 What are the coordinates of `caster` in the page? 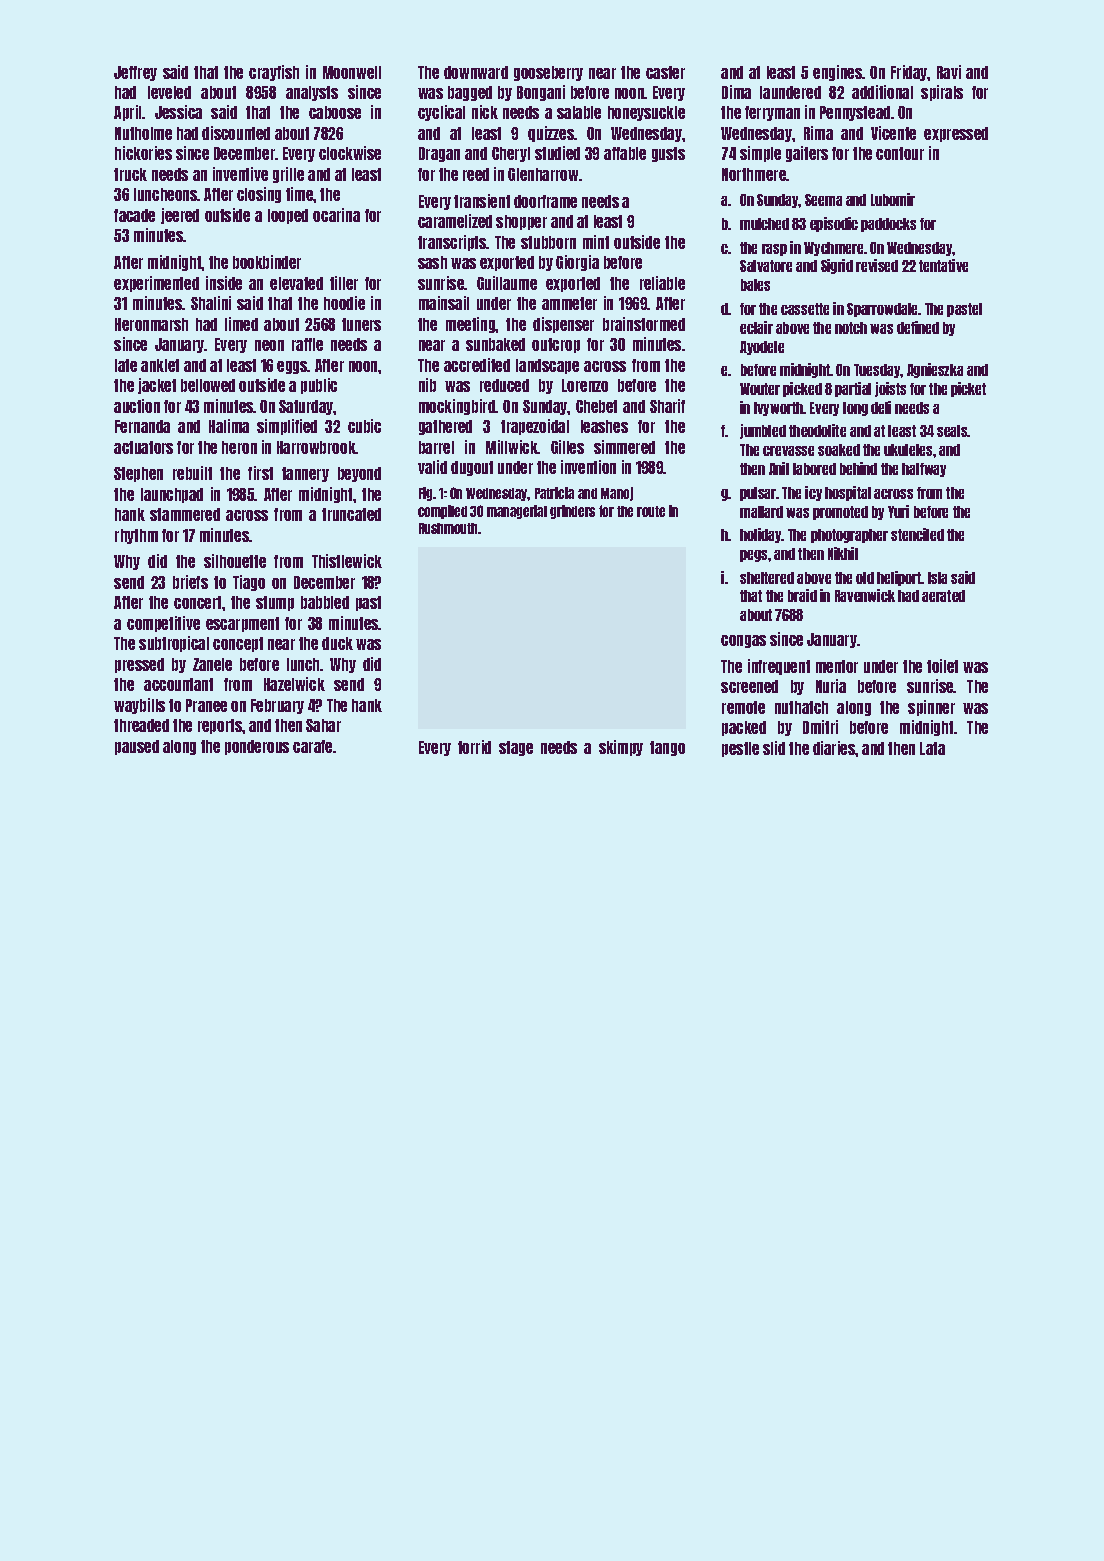 It's located at (665, 72).
